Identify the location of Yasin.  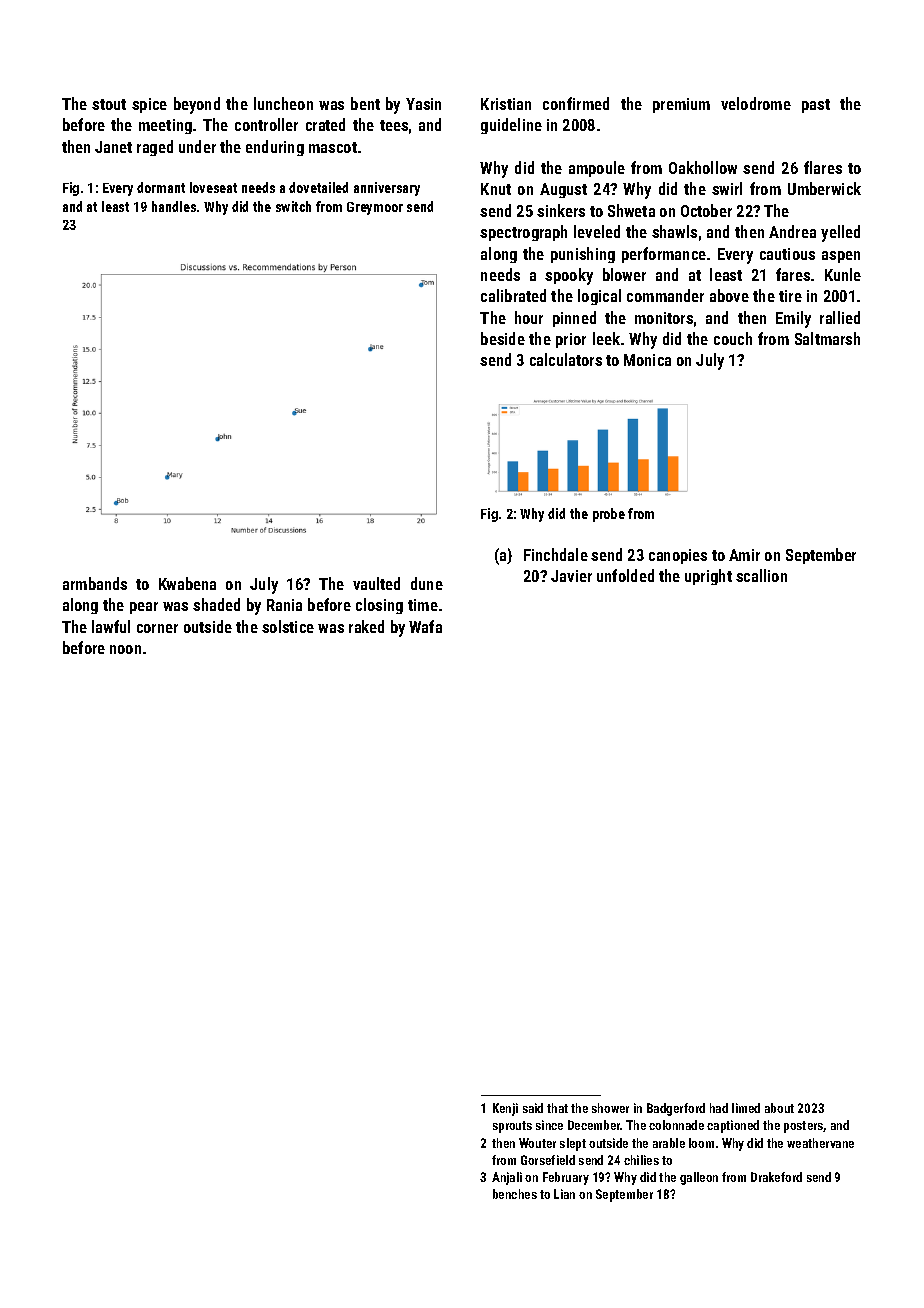
(423, 104).
